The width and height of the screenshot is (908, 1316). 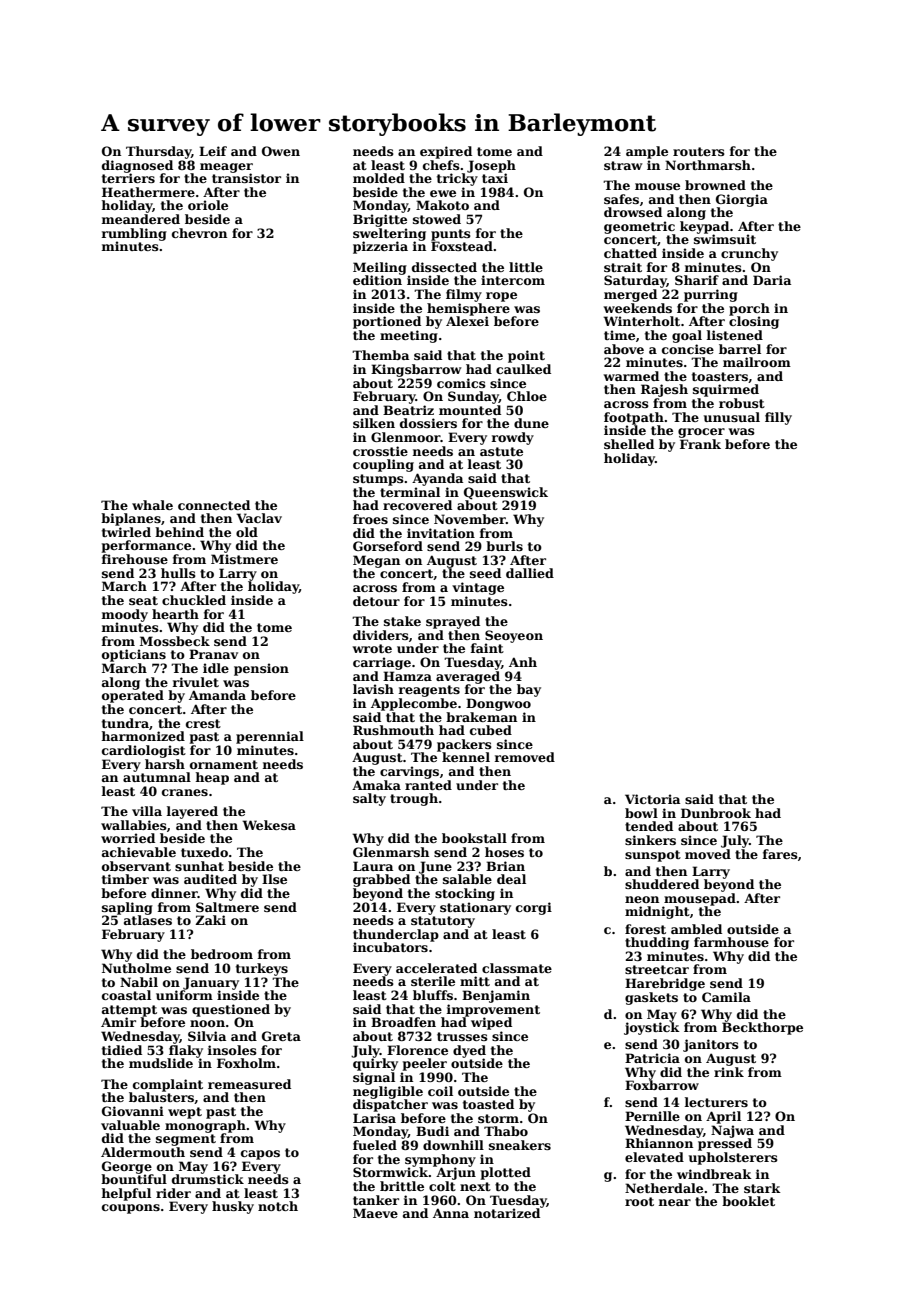 What do you see at coordinates (442, 205) in the screenshot?
I see `Makoto` at bounding box center [442, 205].
